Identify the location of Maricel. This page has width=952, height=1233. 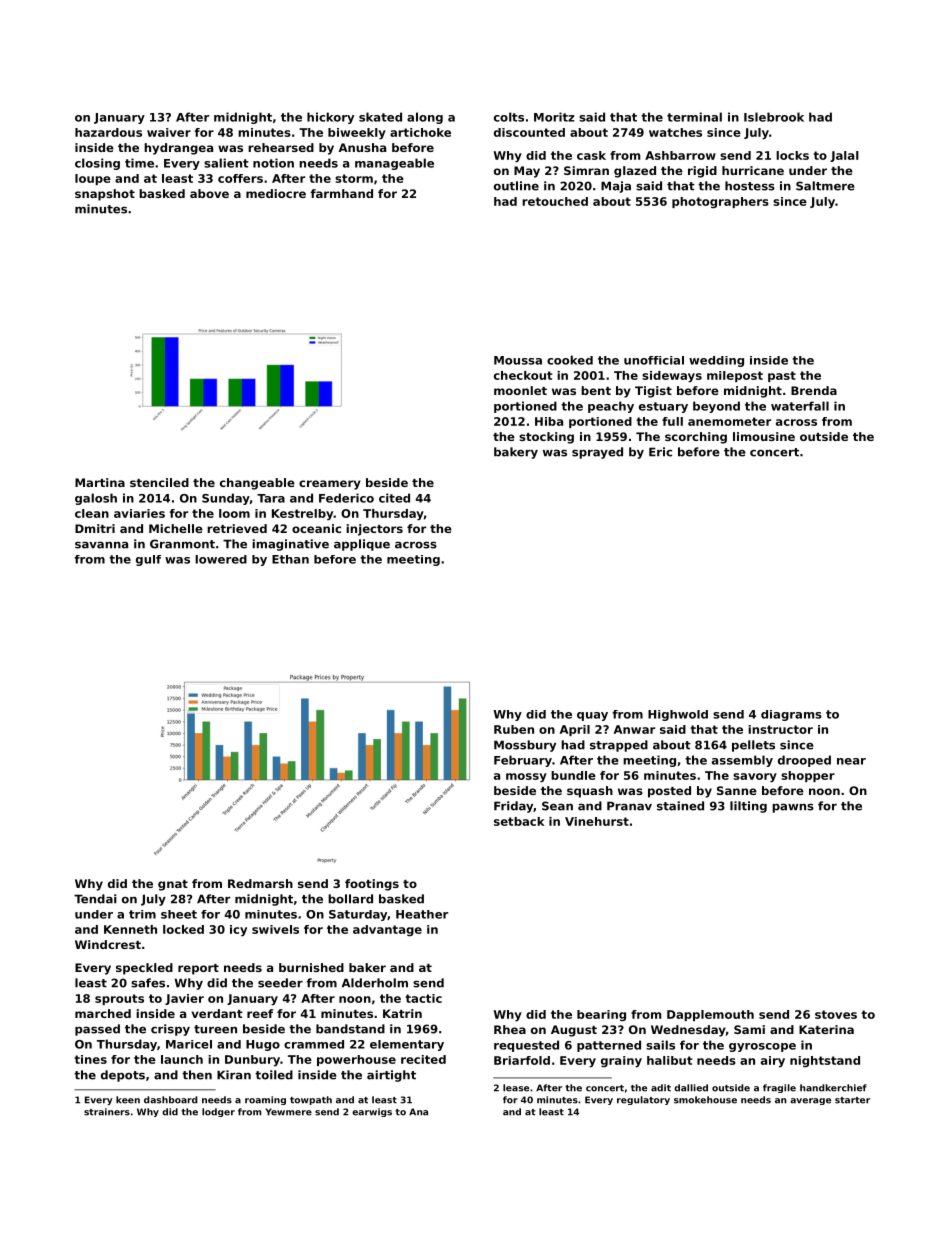
(189, 1044).
